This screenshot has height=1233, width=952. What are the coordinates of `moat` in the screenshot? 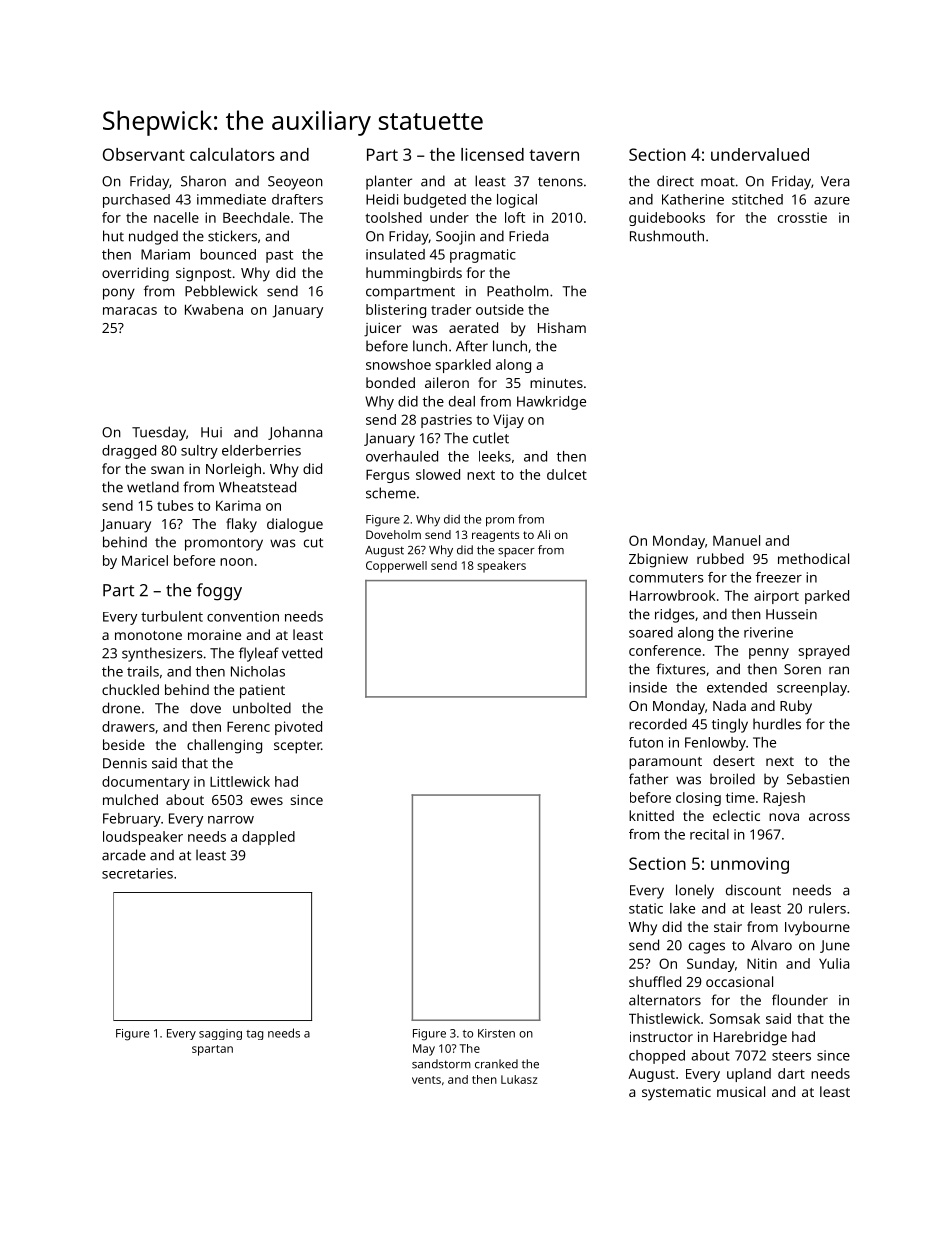 It's located at (718, 182).
